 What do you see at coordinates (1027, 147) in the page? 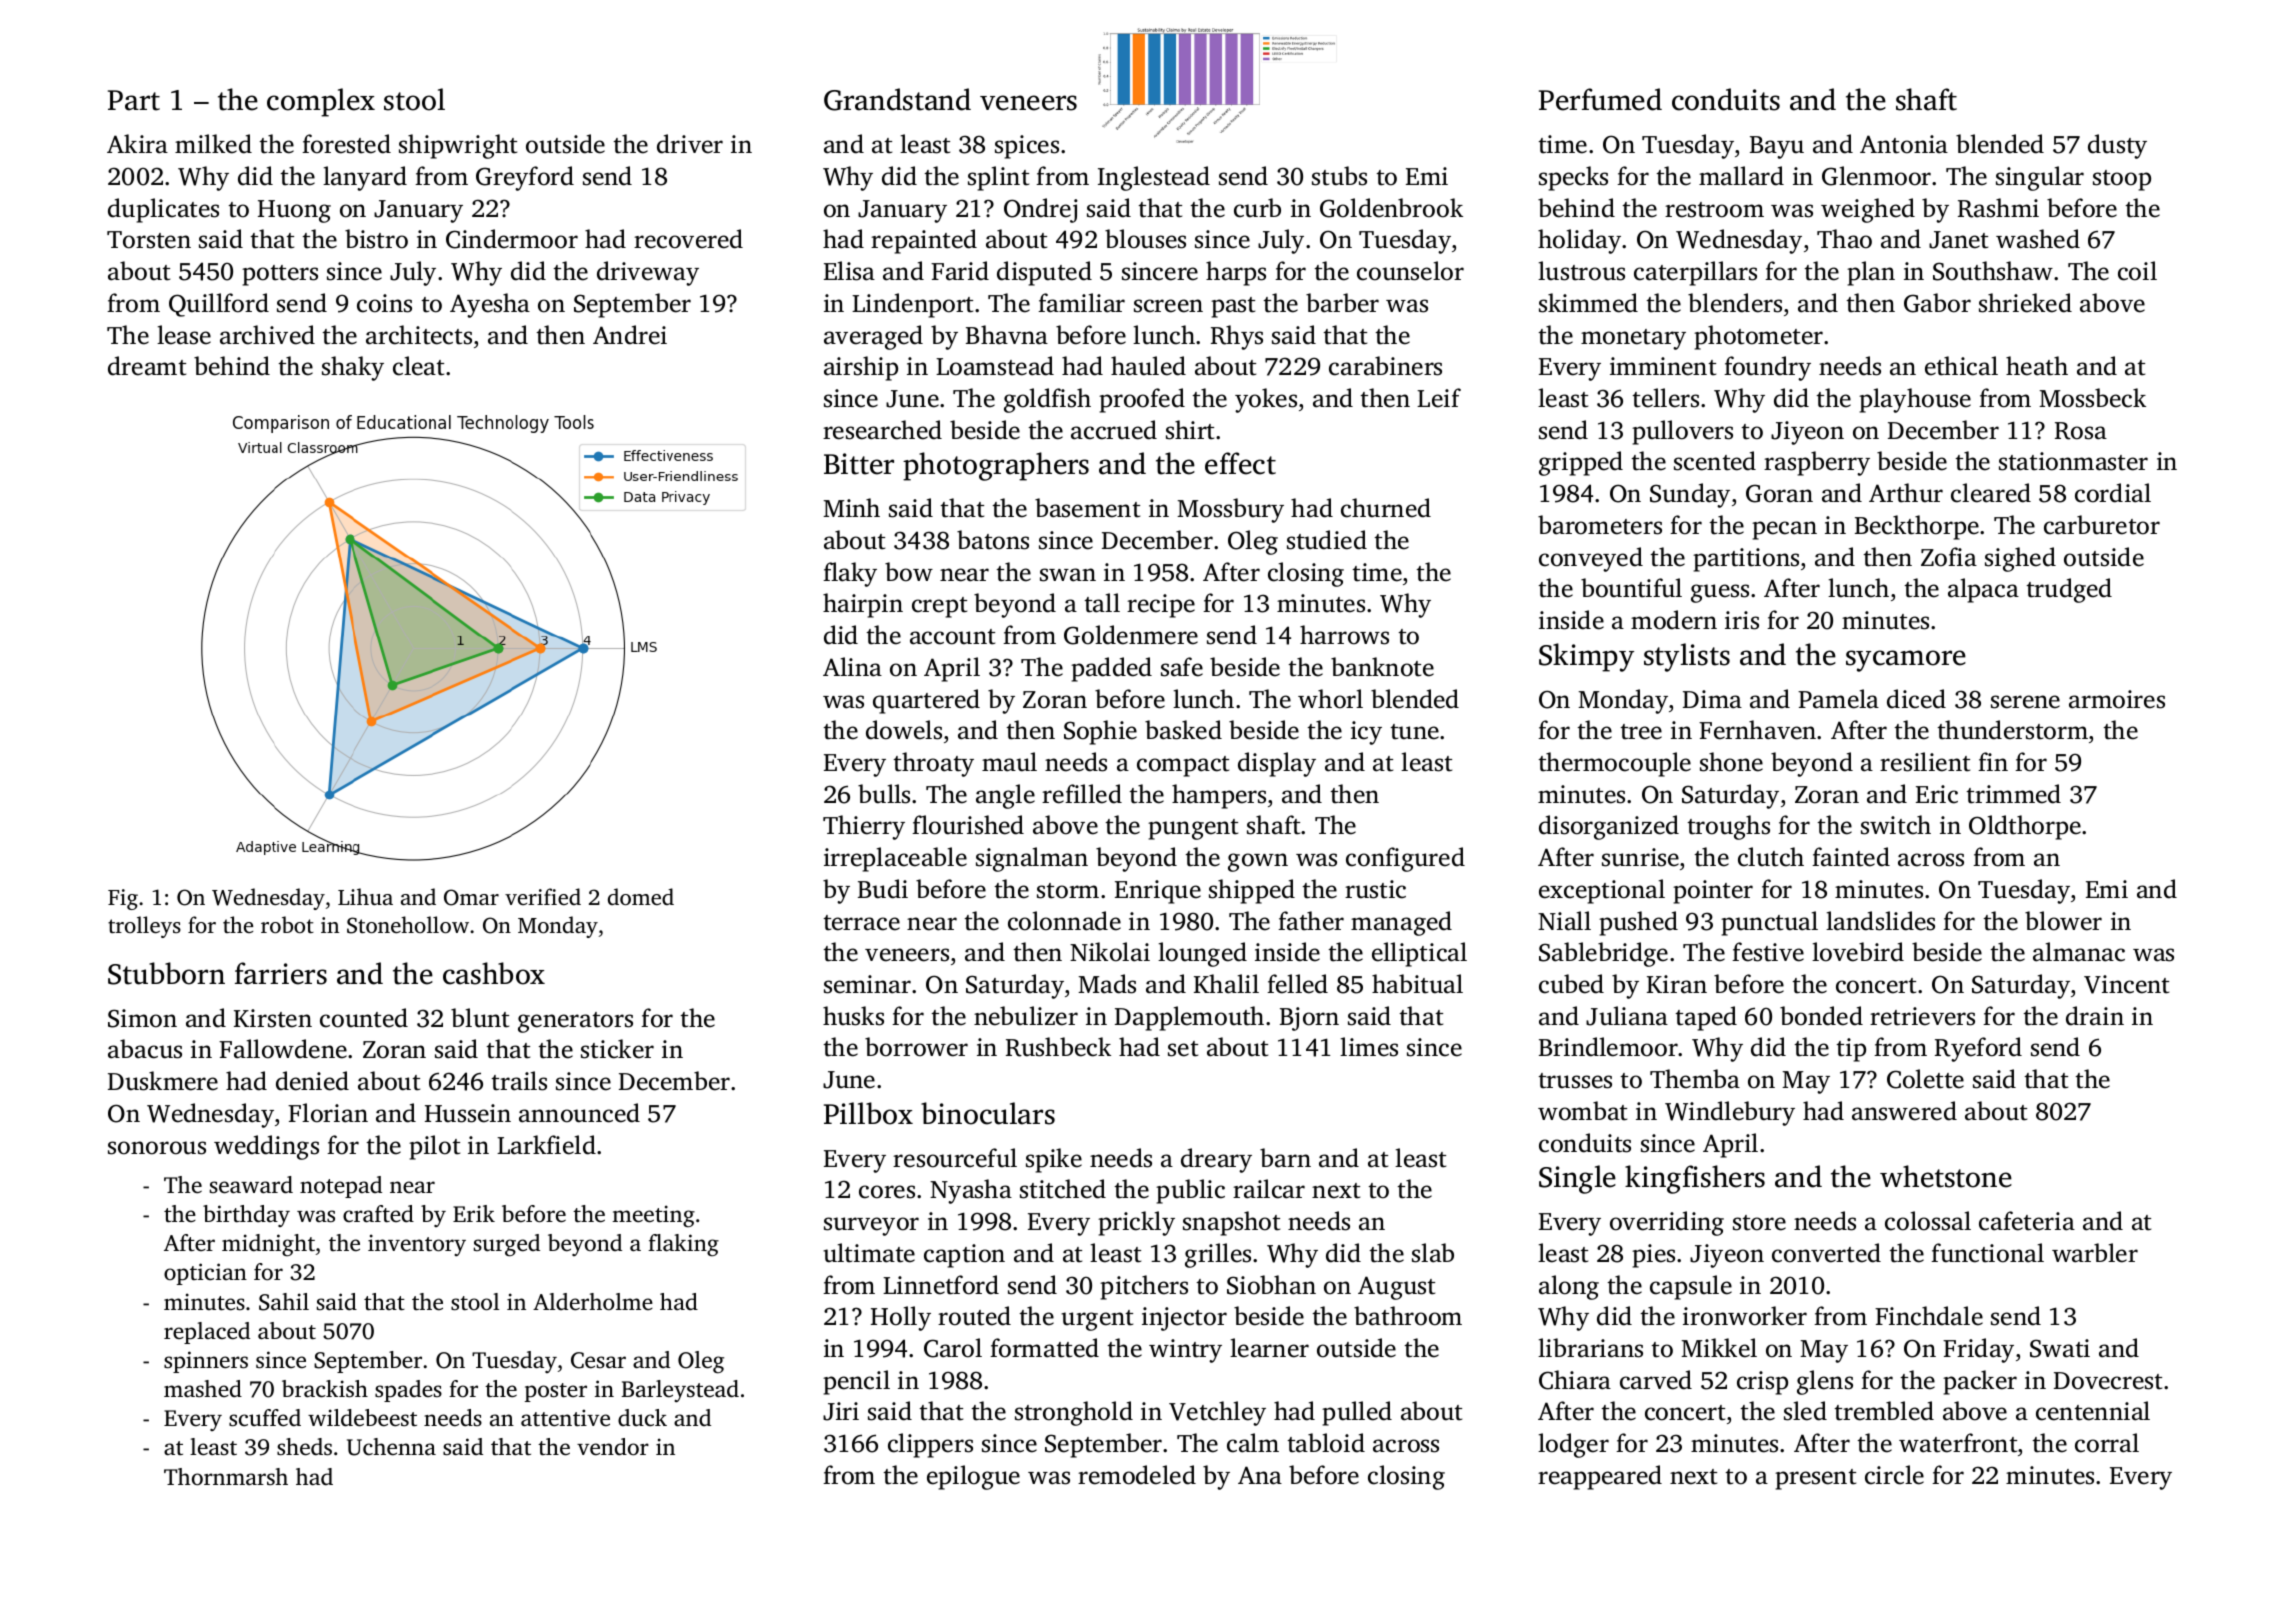
I see `spices` at bounding box center [1027, 147].
